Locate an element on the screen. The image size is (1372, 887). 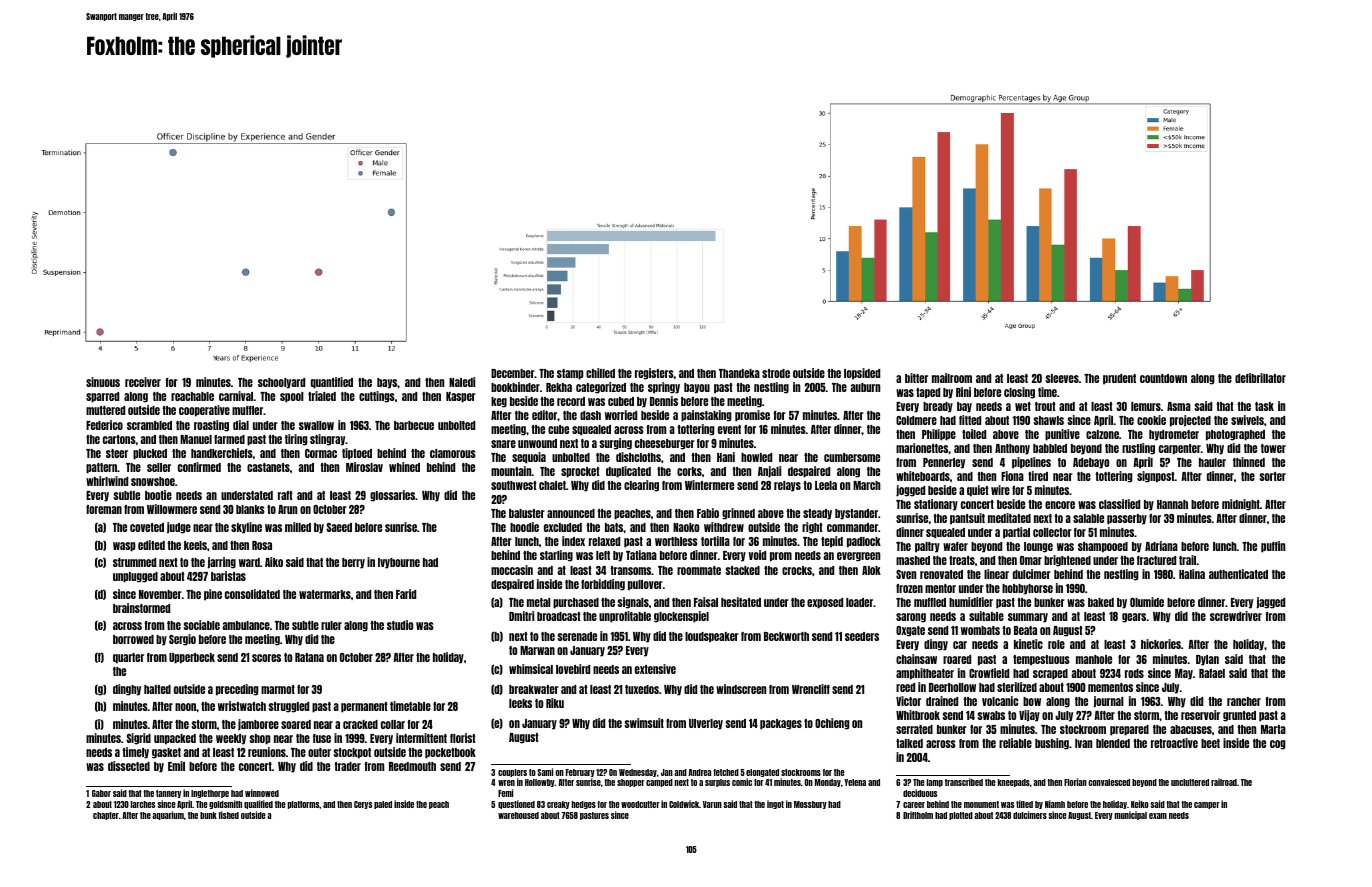
schoolyard is located at coordinates (281, 383).
